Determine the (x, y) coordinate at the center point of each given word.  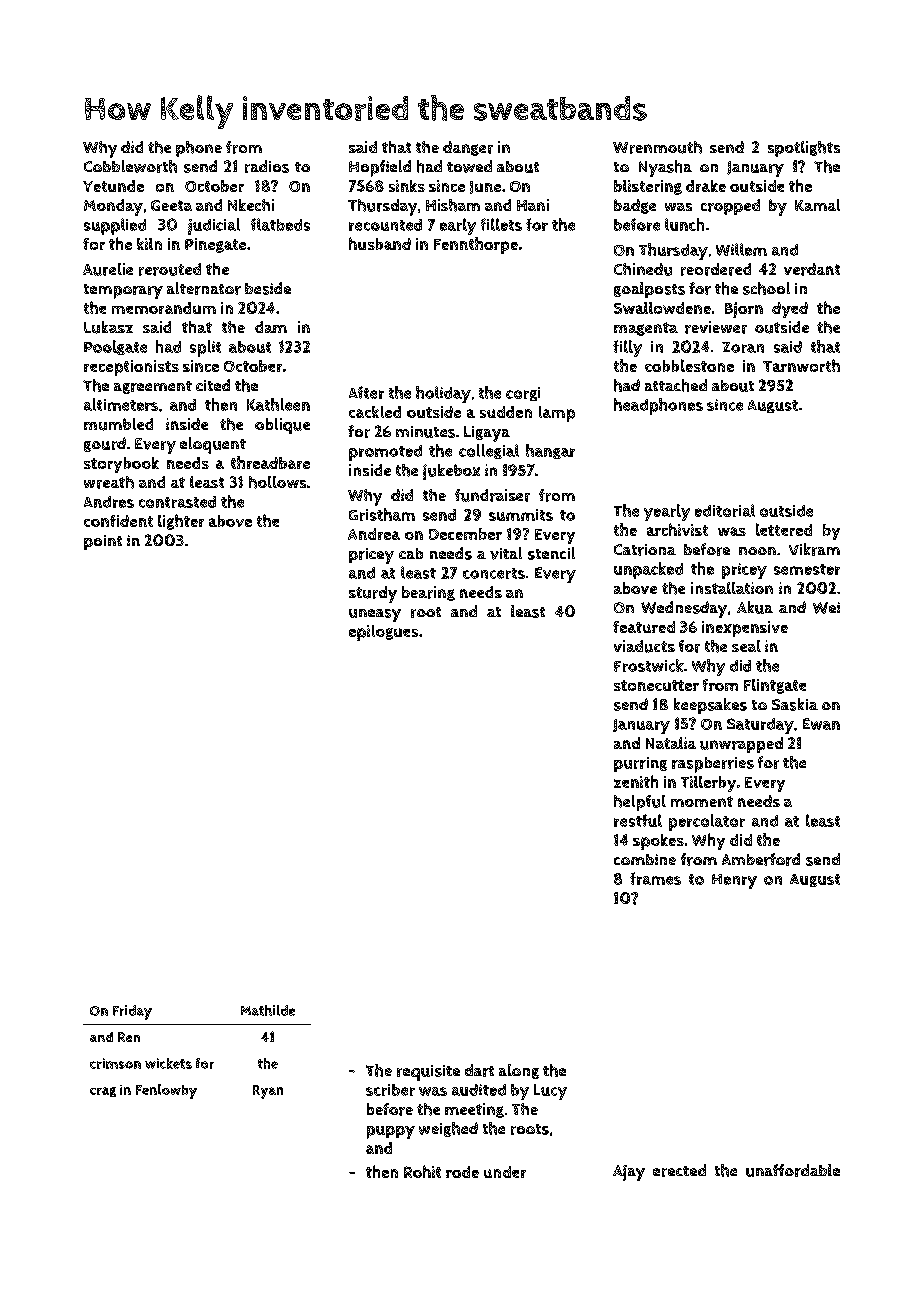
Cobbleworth (130, 166)
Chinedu (643, 269)
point (103, 542)
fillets (501, 224)
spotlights (804, 149)
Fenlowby (166, 1091)
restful (638, 820)
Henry (734, 881)
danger (468, 148)
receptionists (131, 368)
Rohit (422, 1171)
